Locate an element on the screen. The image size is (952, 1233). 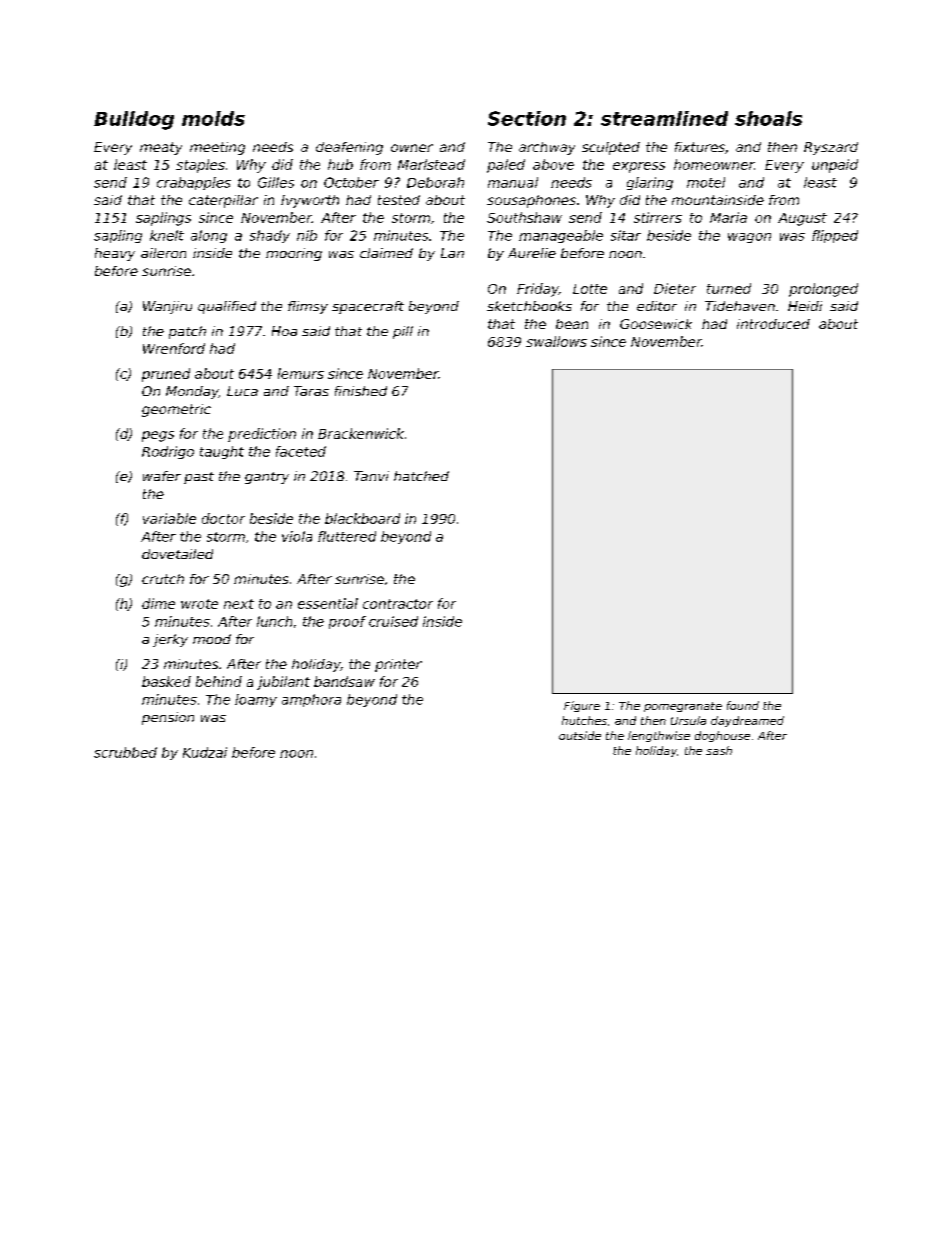
swallows is located at coordinates (556, 341).
